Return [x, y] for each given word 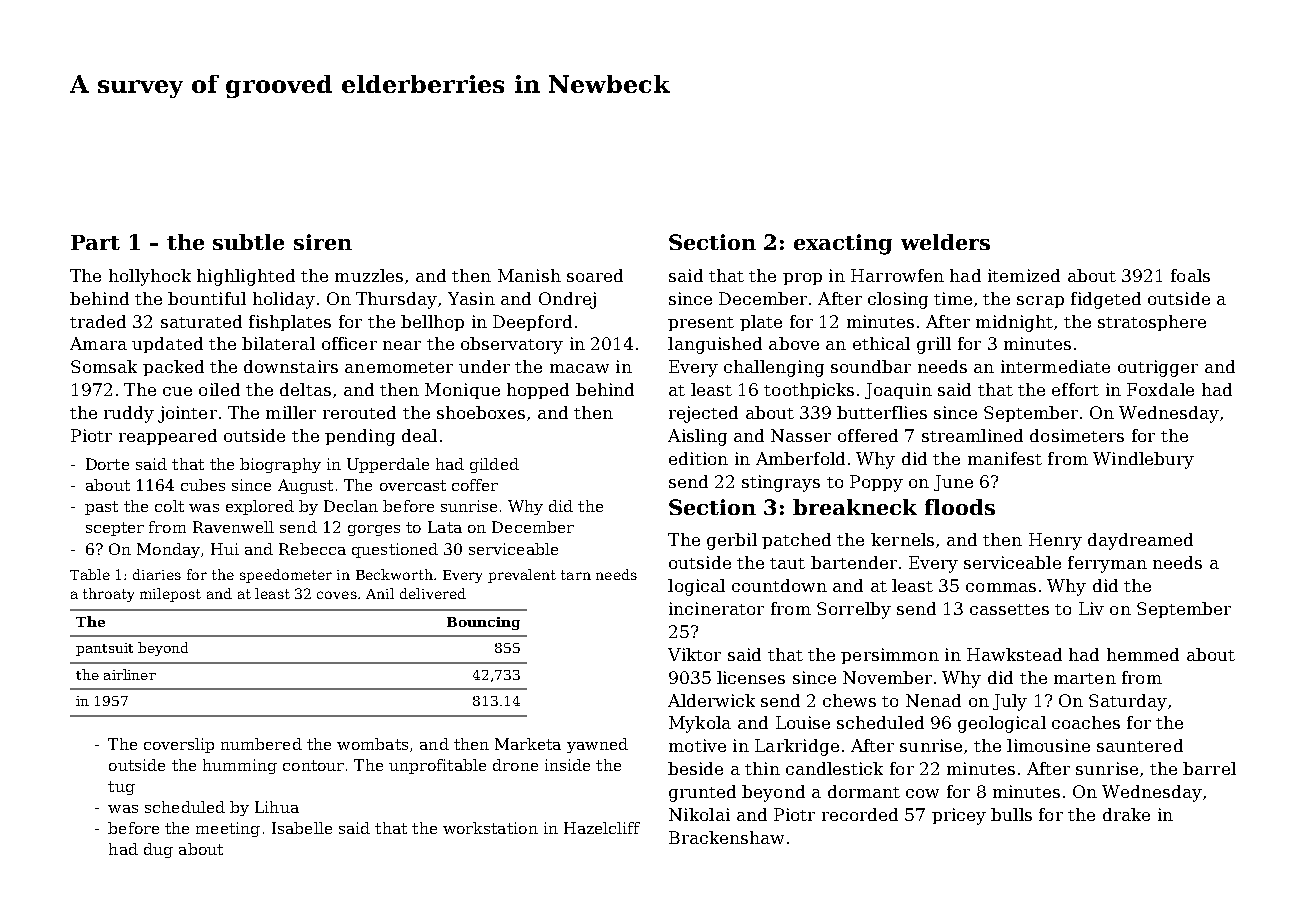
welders [945, 242]
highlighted [246, 277]
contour [313, 765]
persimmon [890, 656]
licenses [751, 677]
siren [323, 242]
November [887, 677]
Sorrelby [854, 610]
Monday [168, 550]
